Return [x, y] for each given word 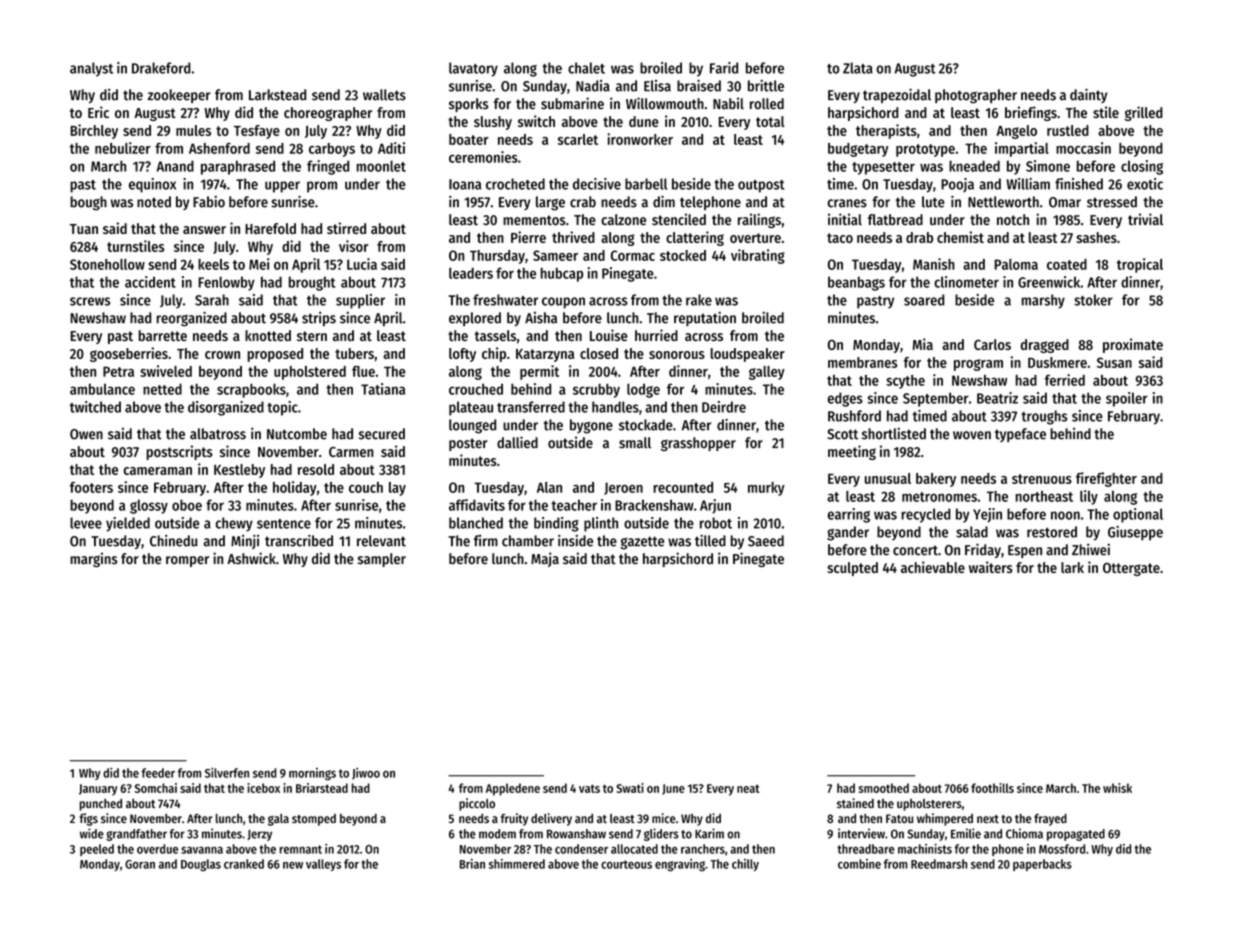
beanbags [856, 283]
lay [397, 489]
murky [766, 489]
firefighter [1106, 479]
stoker [1093, 300]
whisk [1117, 788]
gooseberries [129, 354]
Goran [140, 864]
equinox [152, 185]
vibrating [758, 256]
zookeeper [179, 96]
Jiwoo [366, 773]
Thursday [497, 257]
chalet [586, 68]
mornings [312, 774]
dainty [1088, 95]
